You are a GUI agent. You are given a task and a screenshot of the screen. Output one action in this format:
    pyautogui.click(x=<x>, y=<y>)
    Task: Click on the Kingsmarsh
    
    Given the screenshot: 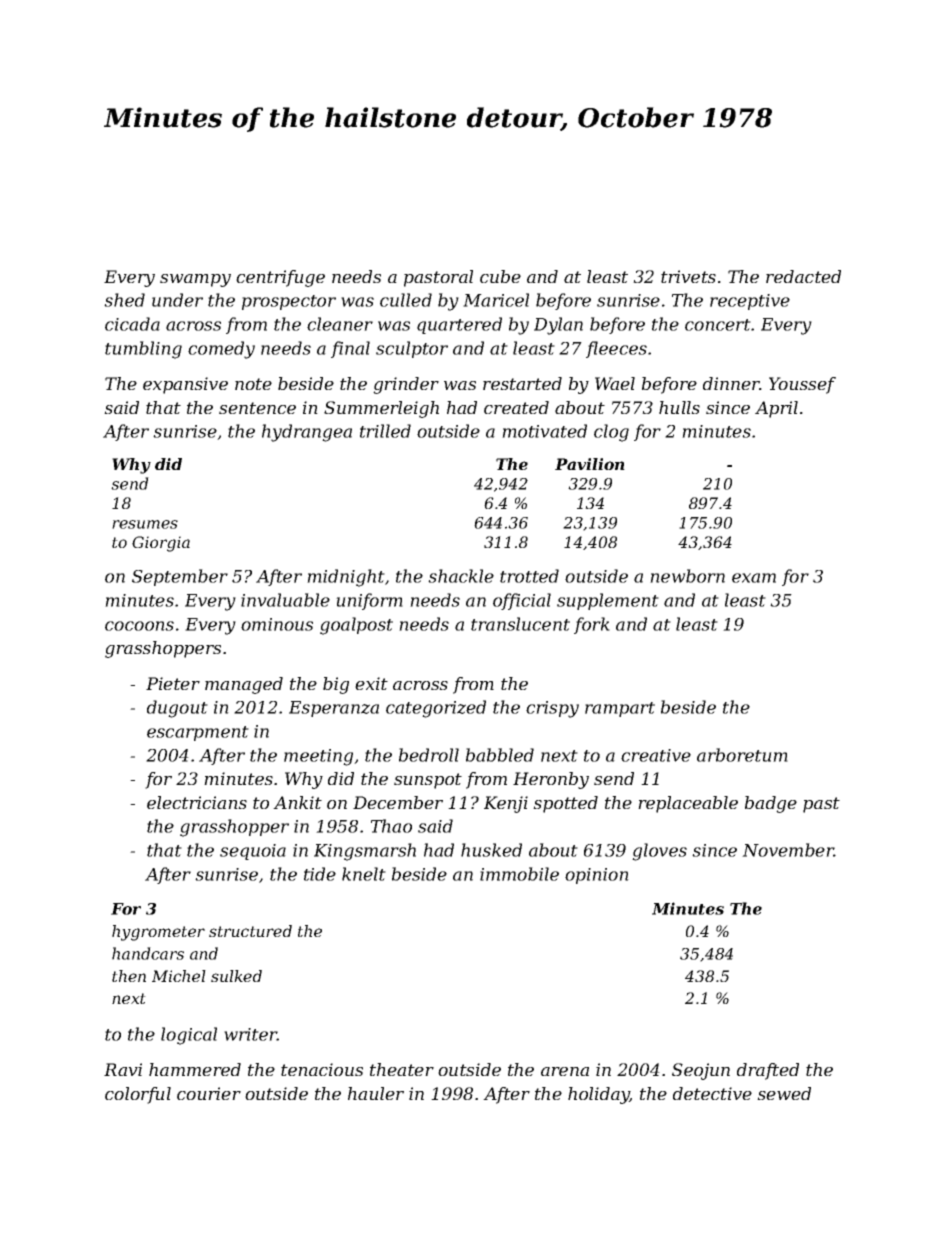 What is the action you would take?
    pyautogui.click(x=365, y=852)
